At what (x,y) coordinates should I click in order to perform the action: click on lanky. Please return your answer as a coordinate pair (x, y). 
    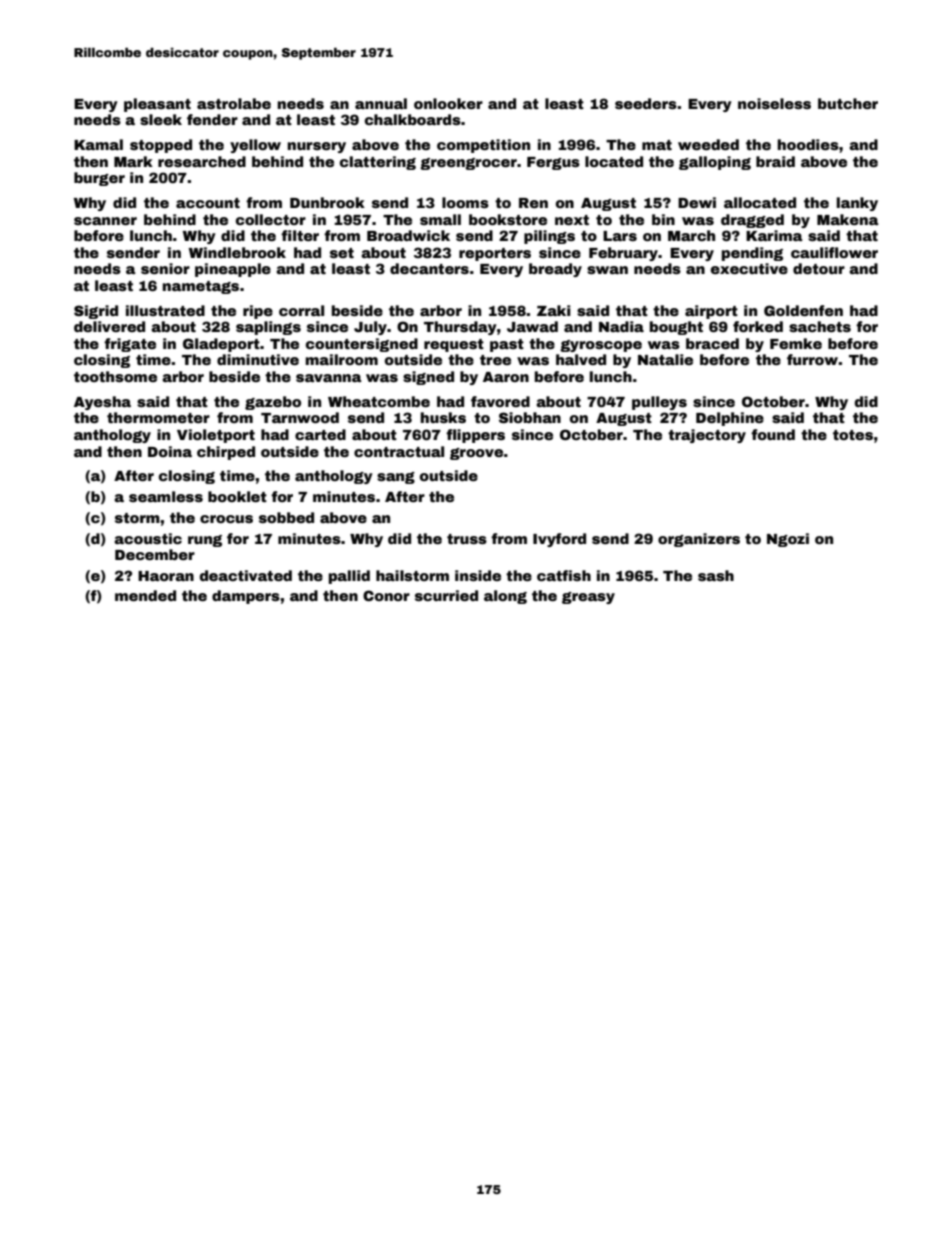
    Looking at the image, I should click on (857, 204).
